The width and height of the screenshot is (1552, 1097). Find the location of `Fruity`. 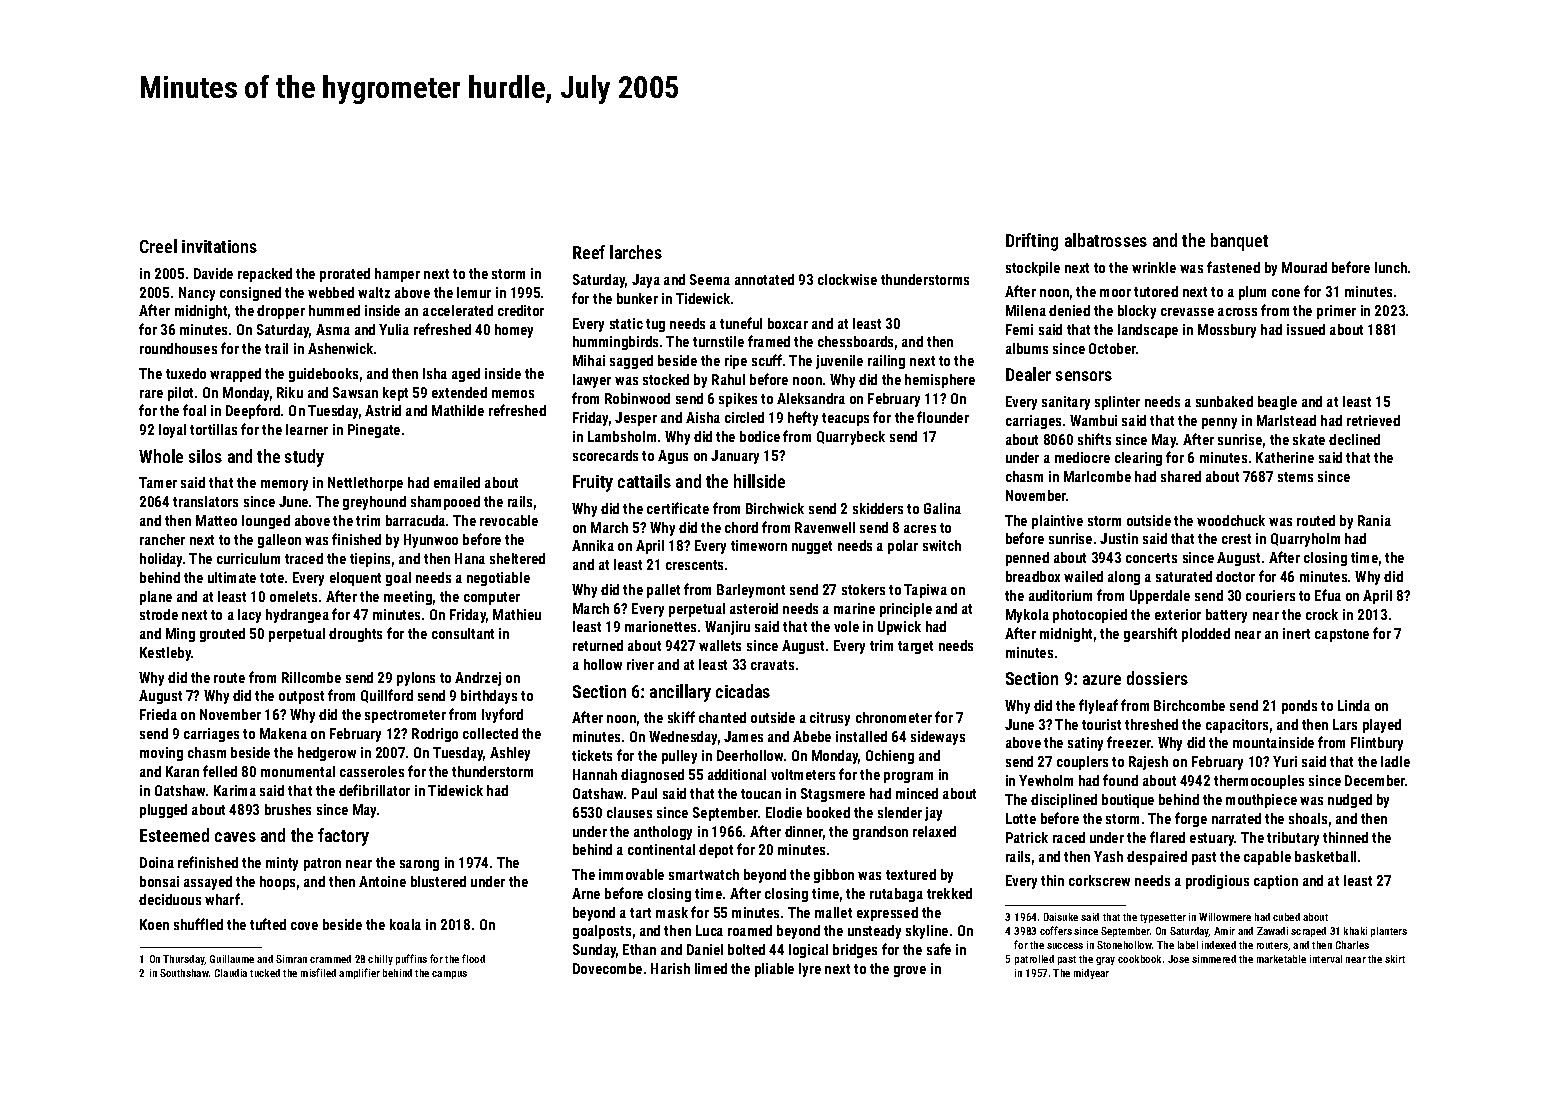

Fruity is located at coordinates (593, 483).
